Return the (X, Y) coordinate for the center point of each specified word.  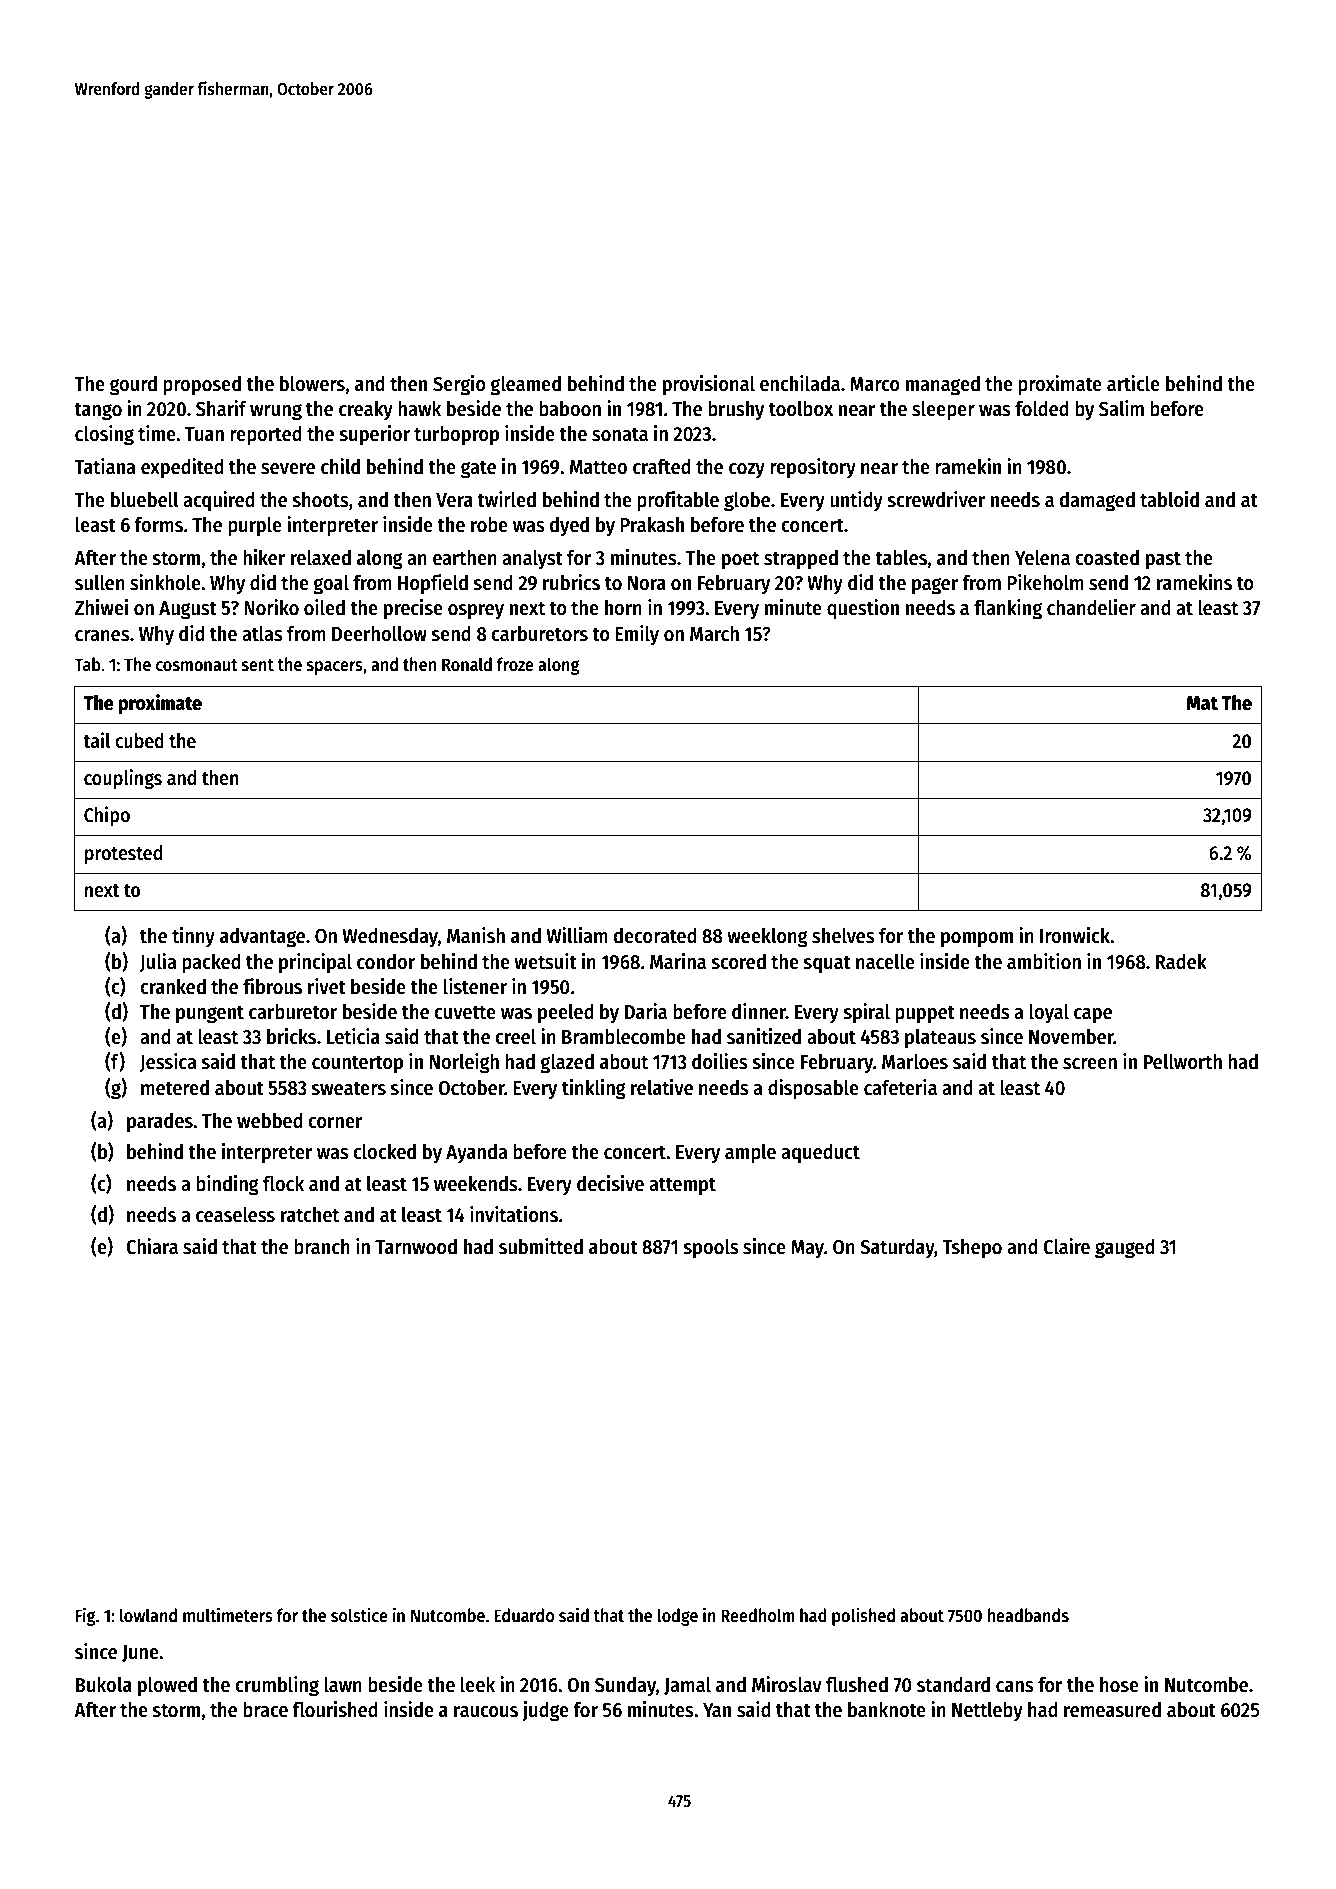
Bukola (104, 1685)
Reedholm (758, 1615)
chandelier (1091, 607)
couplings (123, 779)
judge (545, 1711)
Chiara (152, 1246)
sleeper (943, 411)
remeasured (1112, 1710)
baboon (570, 409)
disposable (813, 1089)
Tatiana (105, 466)
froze (515, 664)
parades (160, 1123)
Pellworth (1183, 1062)
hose (1119, 1685)
